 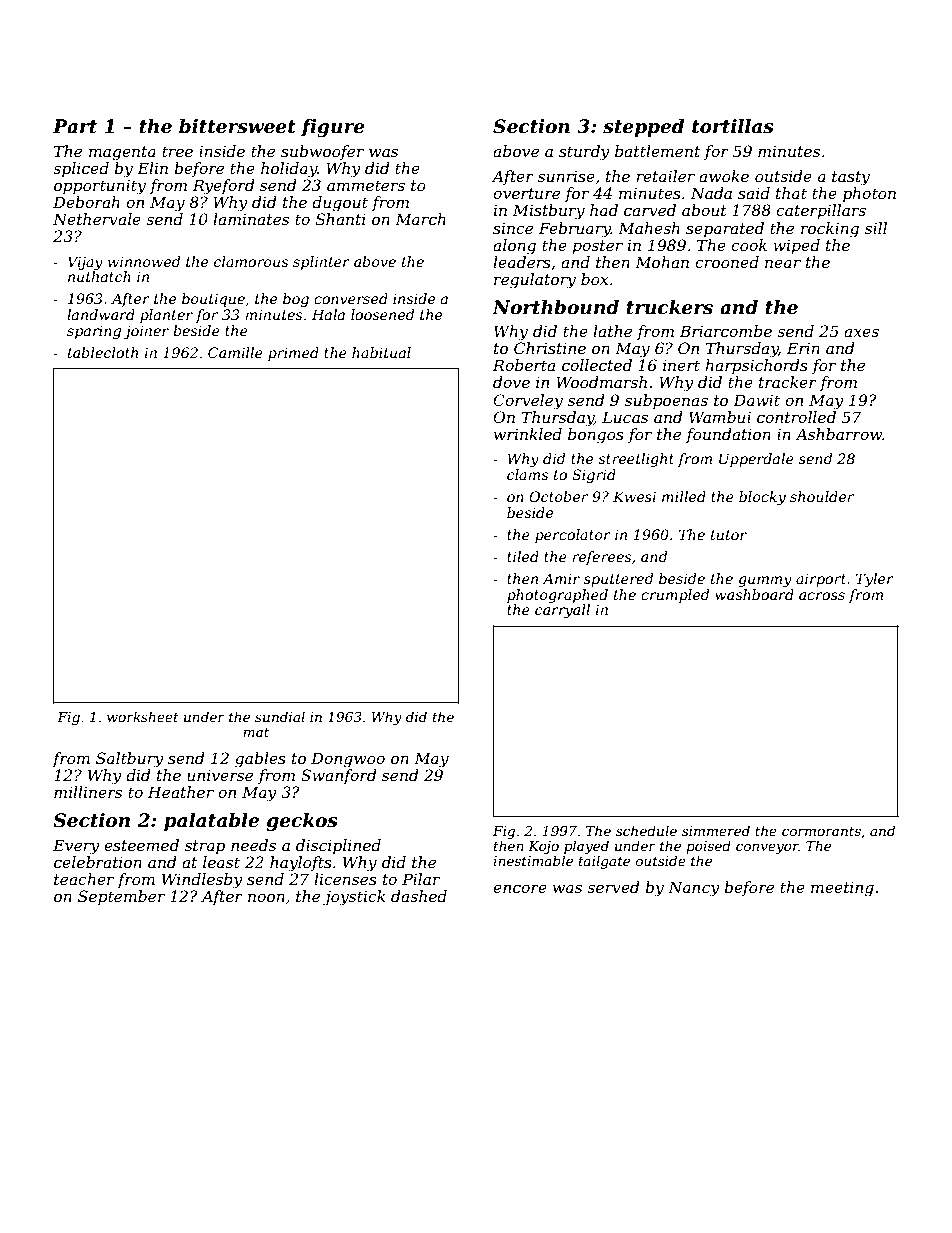 I want to click on cormorants, so click(x=821, y=831).
